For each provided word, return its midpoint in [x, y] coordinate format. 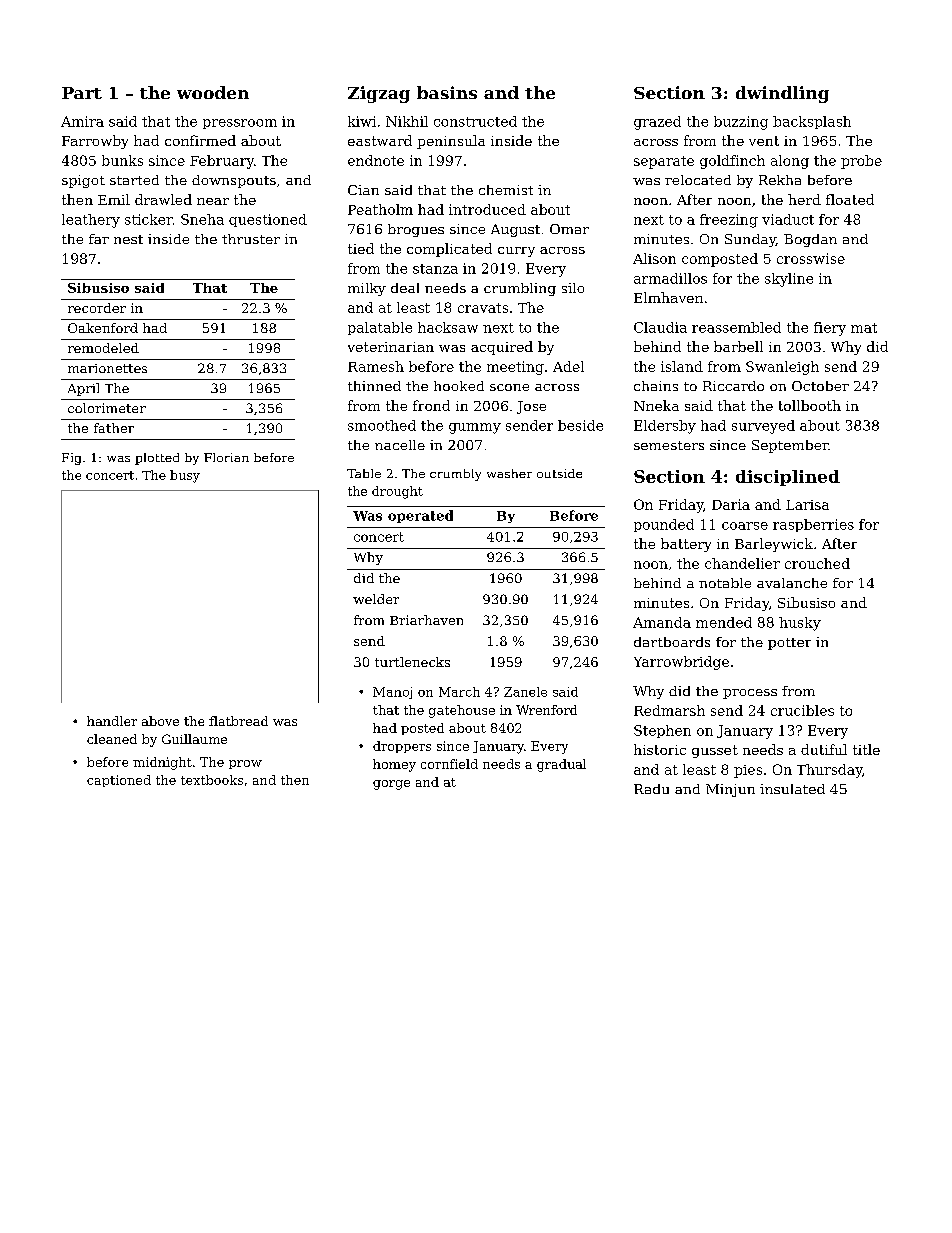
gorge [391, 785]
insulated [792, 789]
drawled [163, 199]
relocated [698, 180]
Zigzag [379, 94]
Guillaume [194, 739]
